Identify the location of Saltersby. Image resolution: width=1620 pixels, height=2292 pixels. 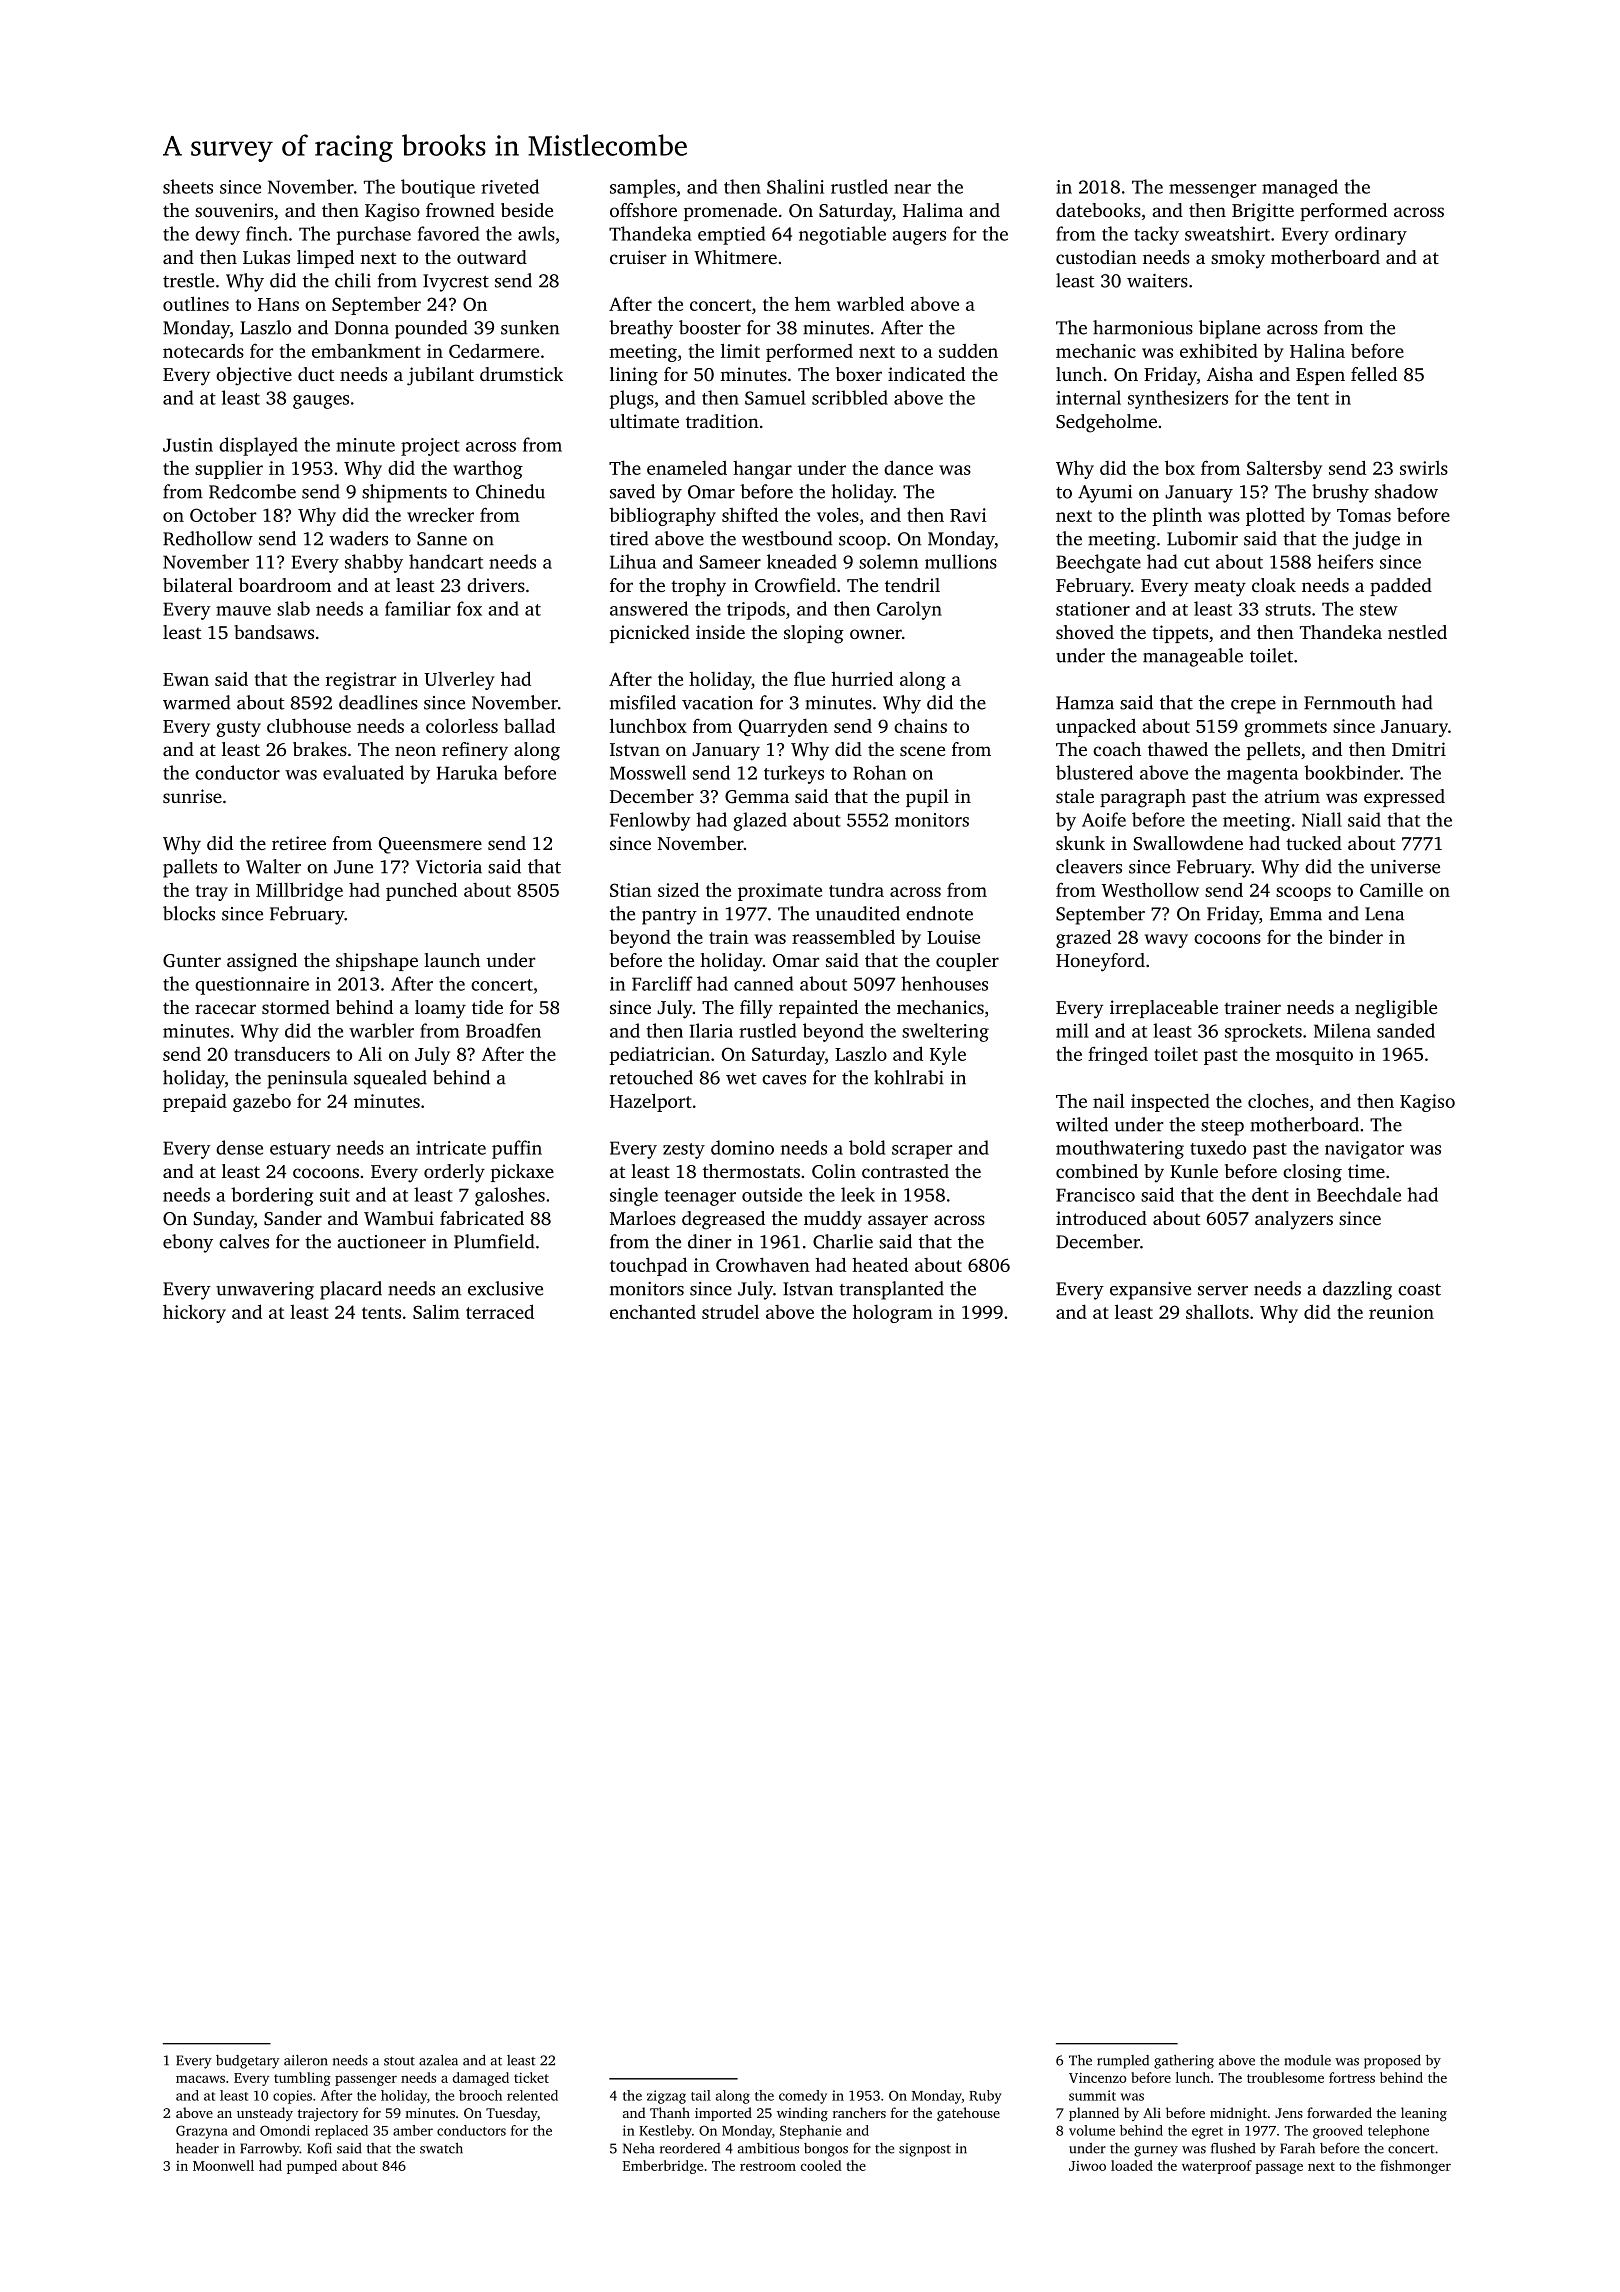
(1284, 470).
